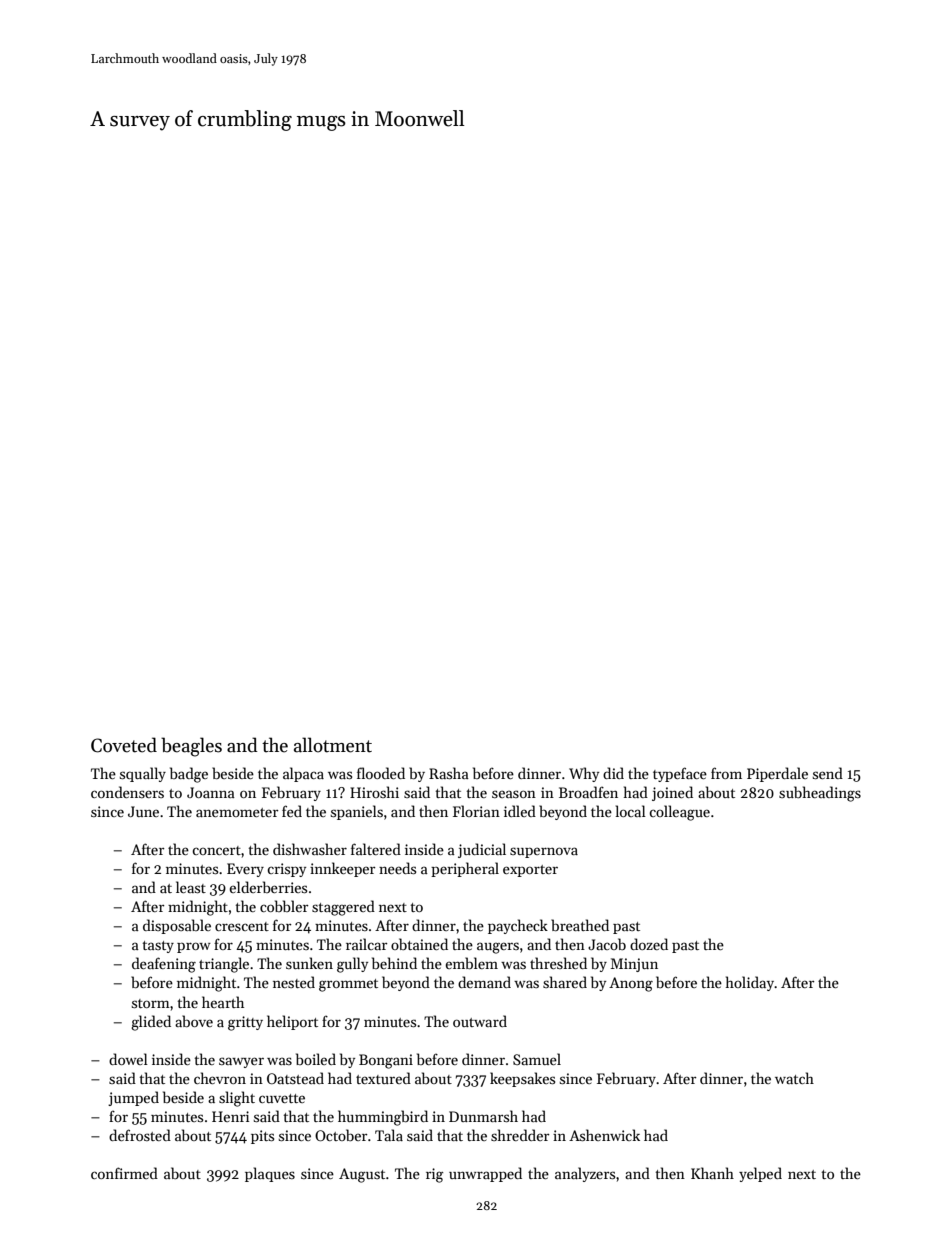  What do you see at coordinates (381, 773) in the screenshot?
I see `flooded` at bounding box center [381, 773].
